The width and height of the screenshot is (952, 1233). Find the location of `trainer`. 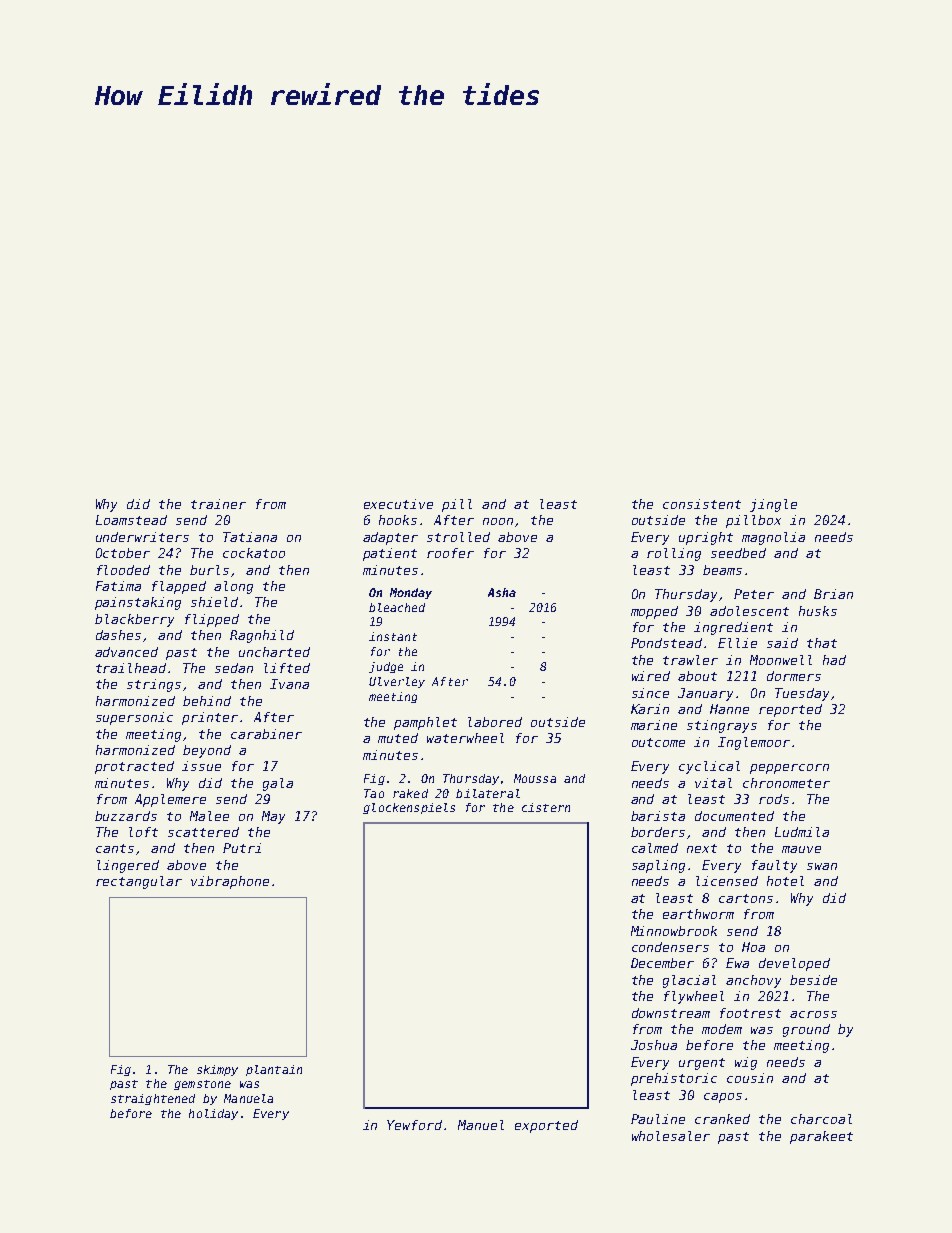

trainer is located at coordinates (218, 504).
